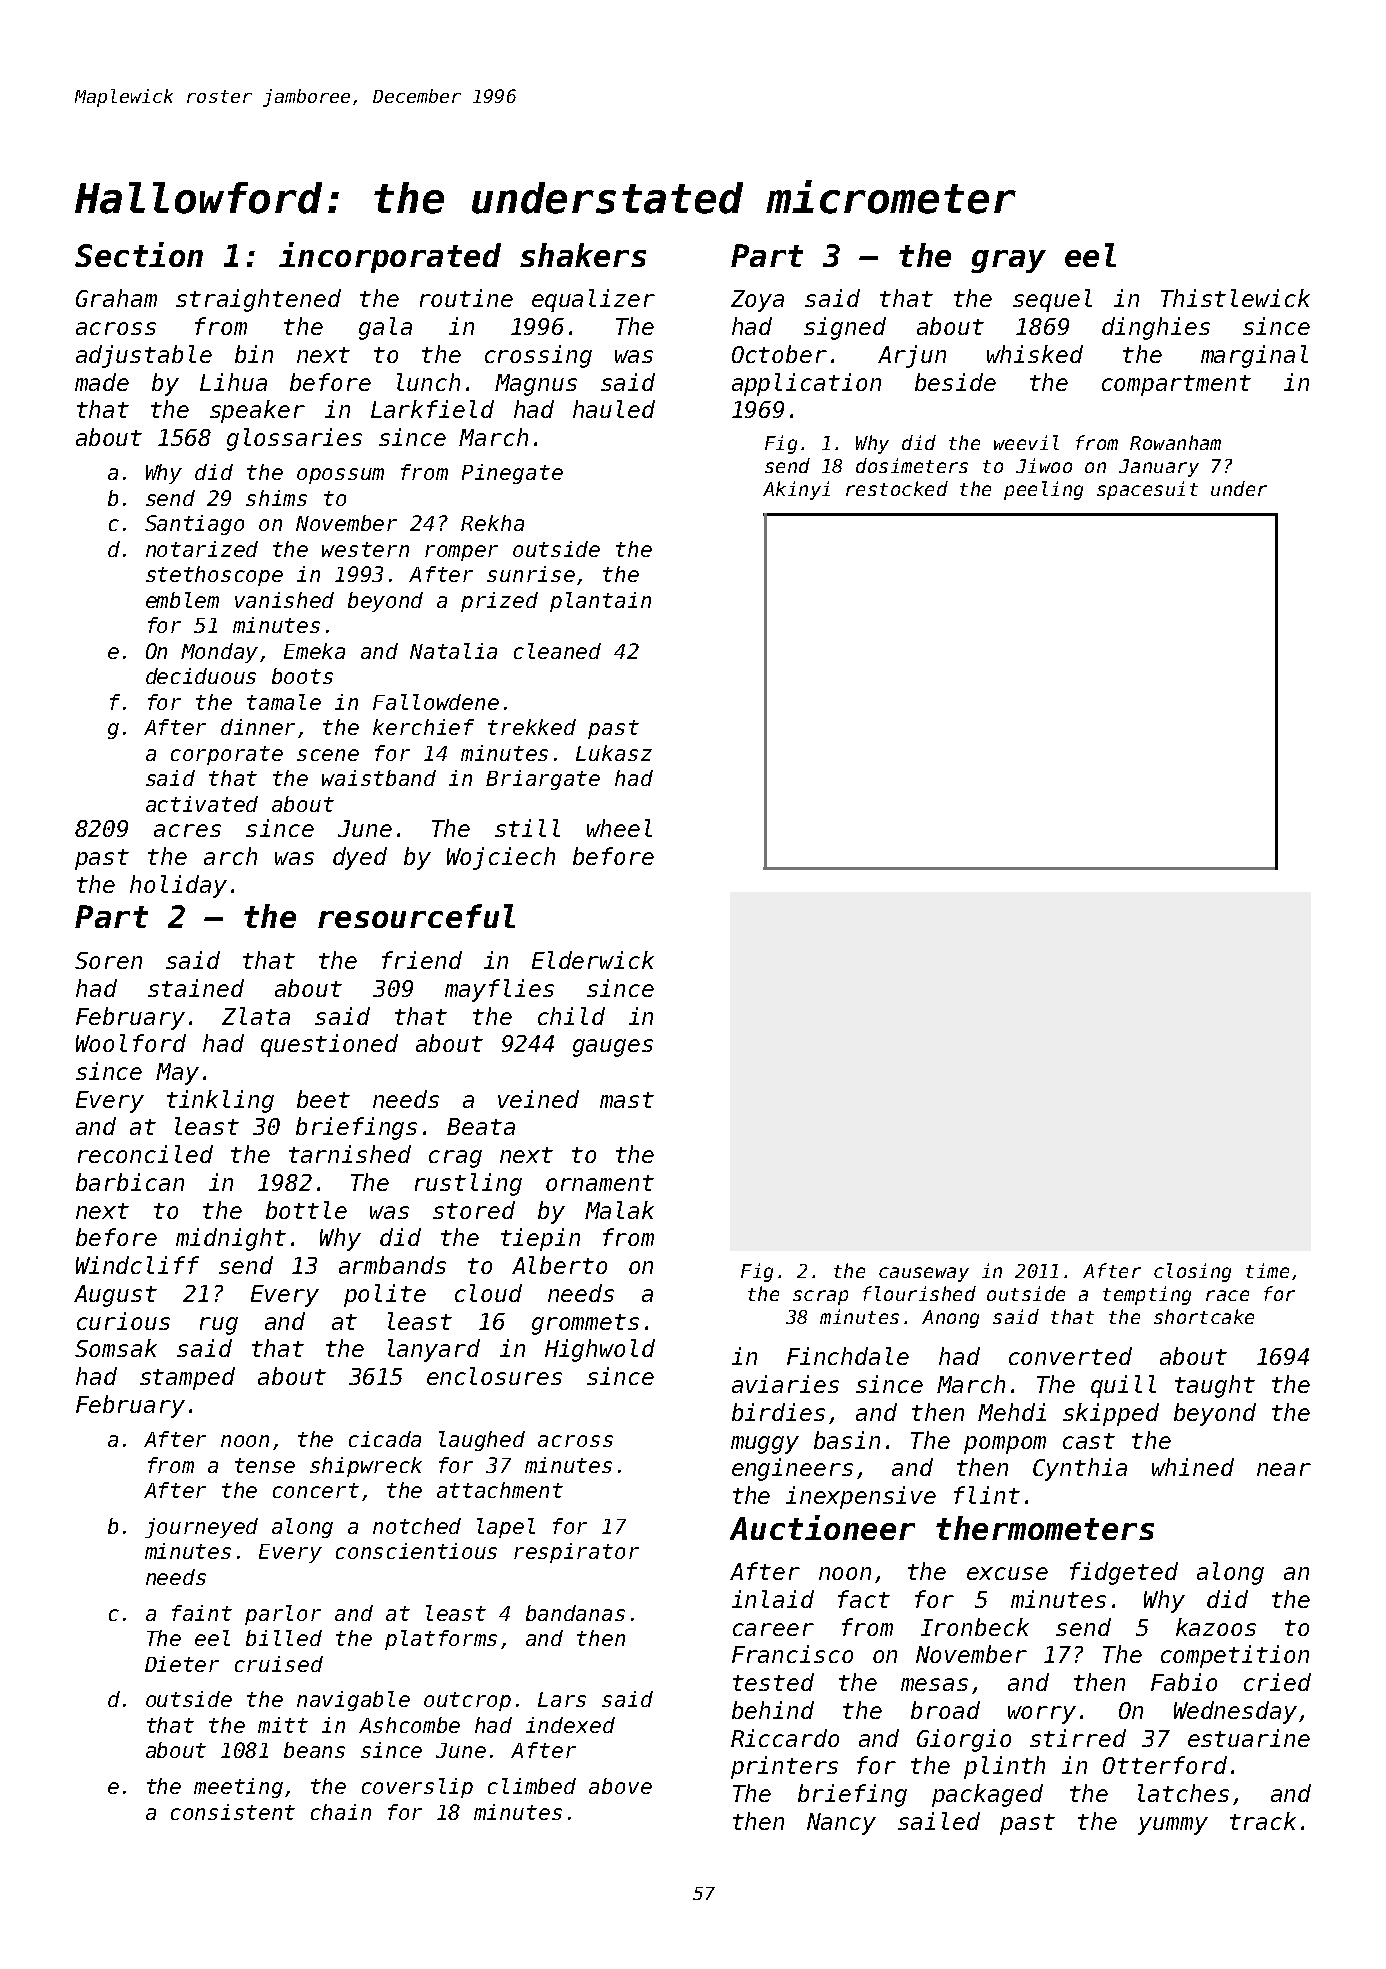 This document has height=1969, width=1386. I want to click on journeyed, so click(201, 1528).
